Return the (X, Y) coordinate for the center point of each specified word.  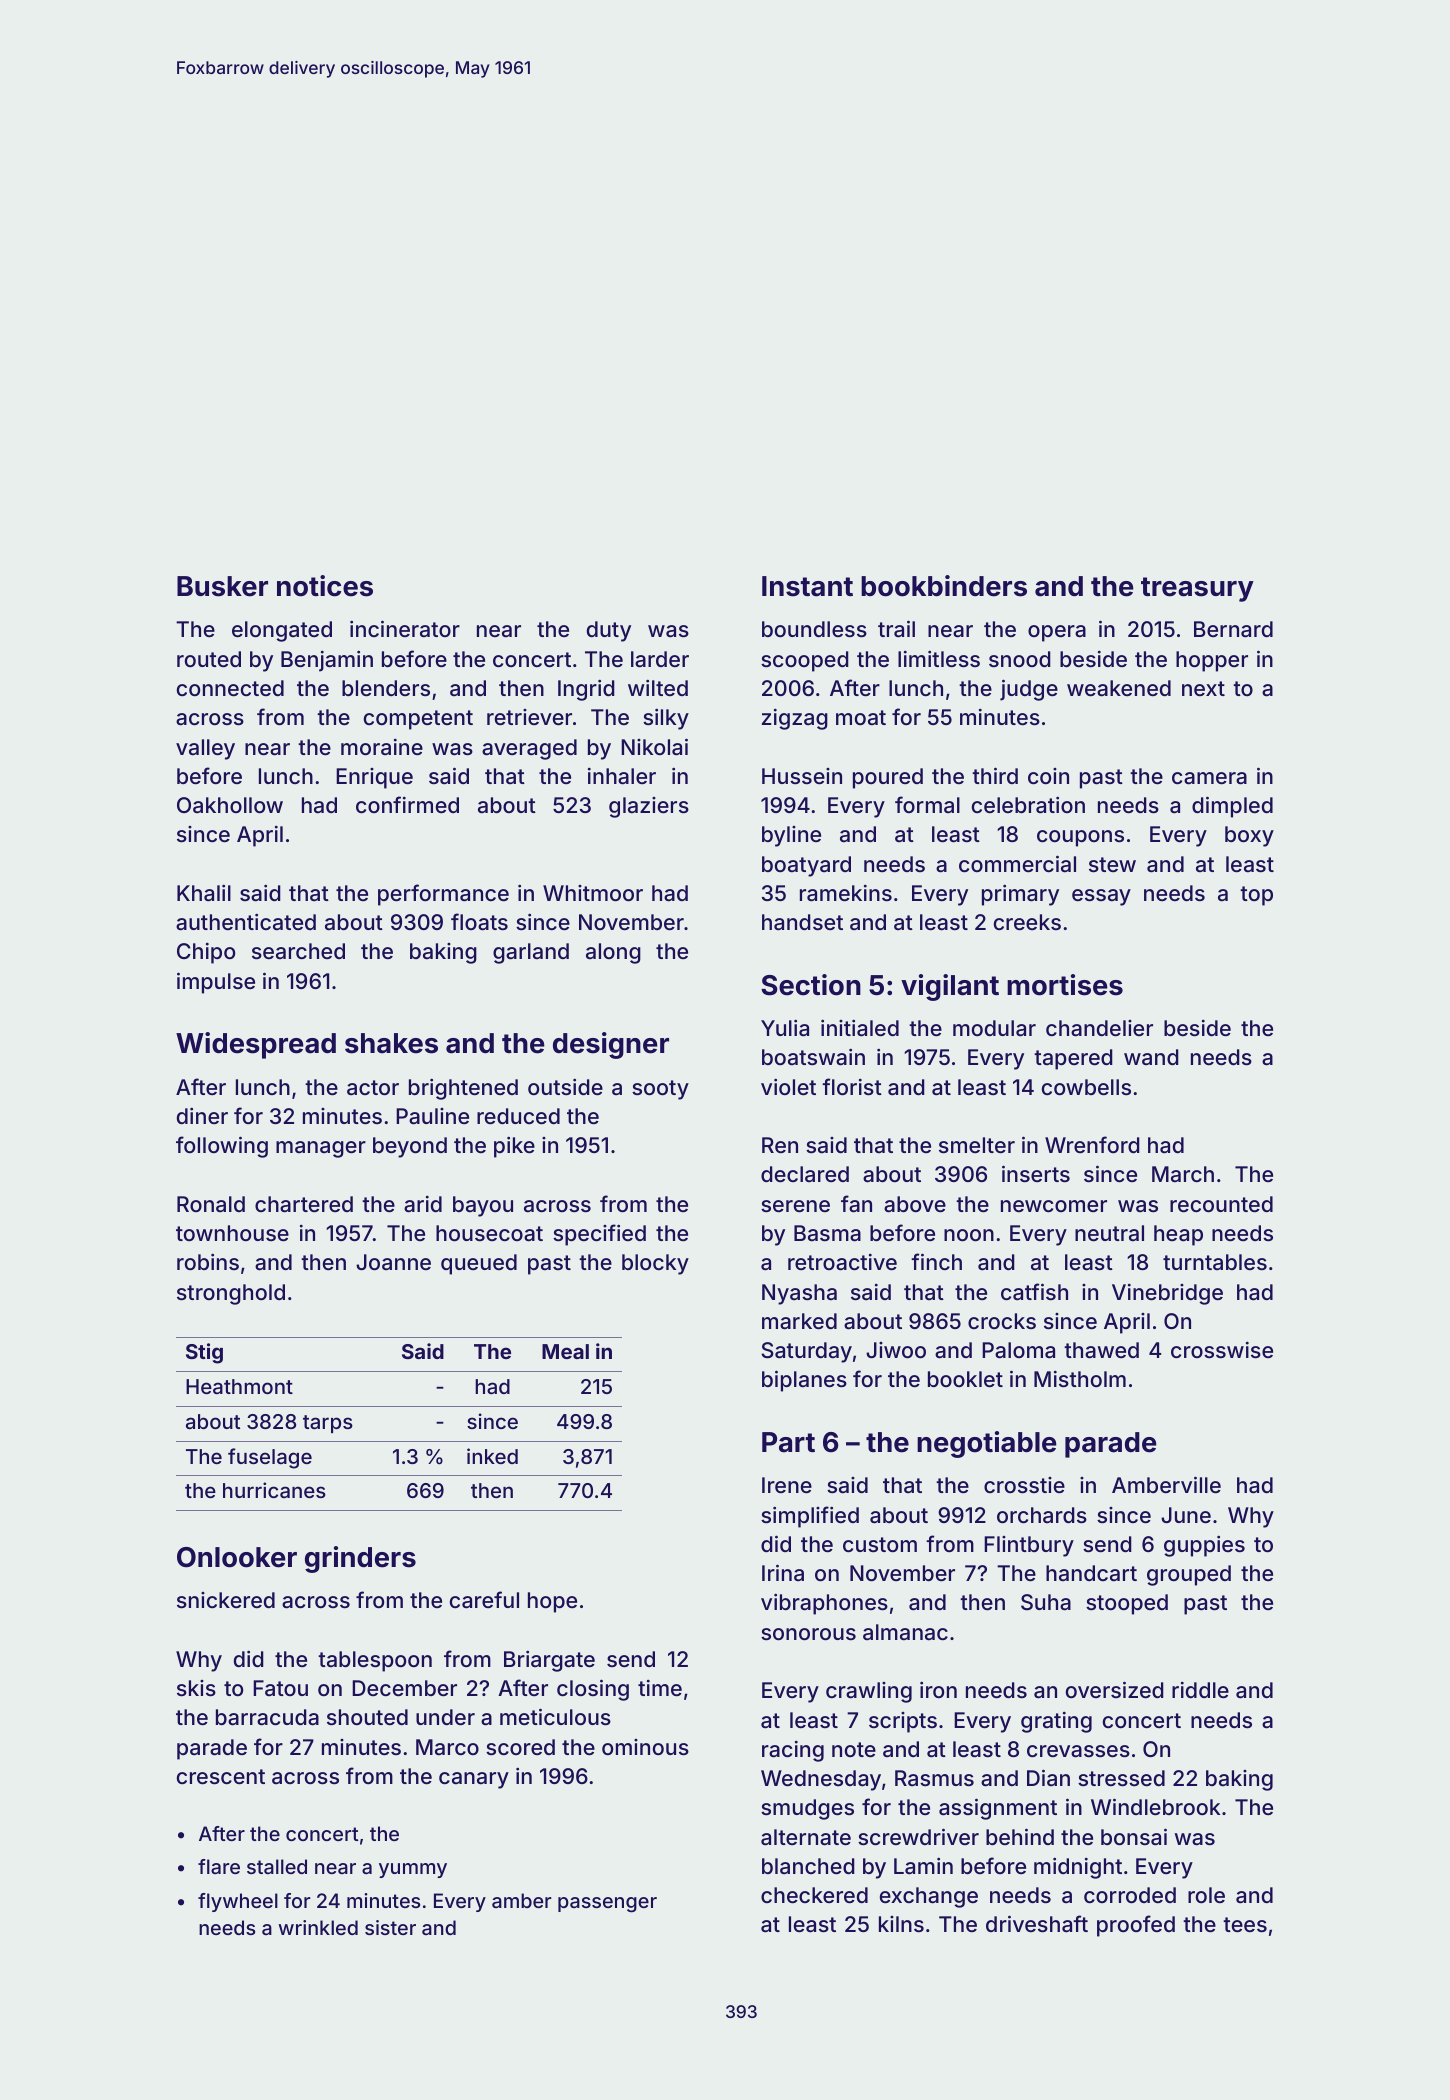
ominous (645, 1747)
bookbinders (944, 586)
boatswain (813, 1057)
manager (321, 1149)
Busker (222, 586)
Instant (807, 586)
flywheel (238, 1902)
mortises (1065, 985)
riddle (1200, 1690)
